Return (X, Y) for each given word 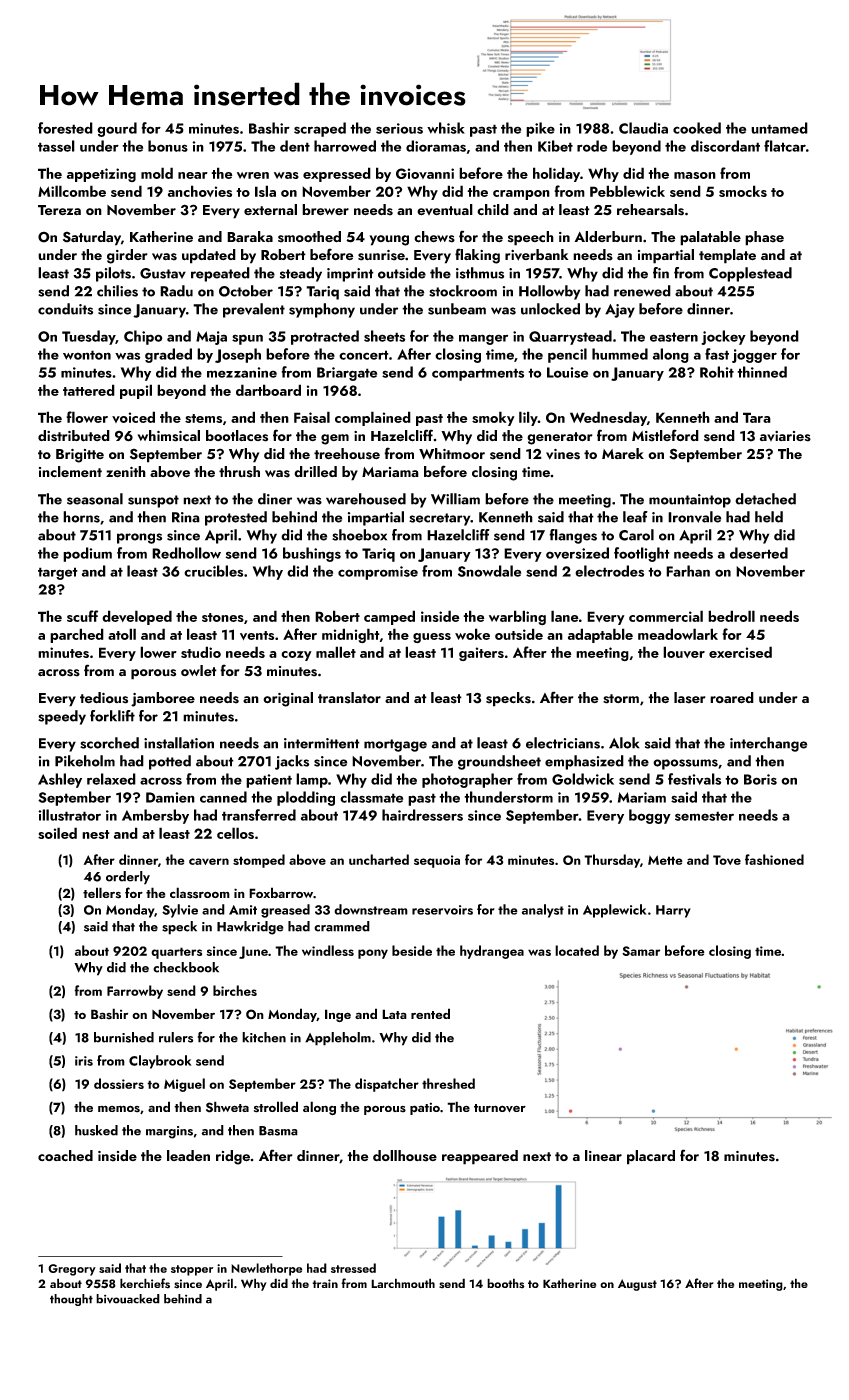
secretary (440, 519)
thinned (762, 372)
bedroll (731, 616)
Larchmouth (403, 1283)
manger (483, 339)
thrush (239, 472)
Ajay (620, 311)
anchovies (200, 191)
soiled (57, 833)
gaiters (481, 654)
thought (71, 1300)
